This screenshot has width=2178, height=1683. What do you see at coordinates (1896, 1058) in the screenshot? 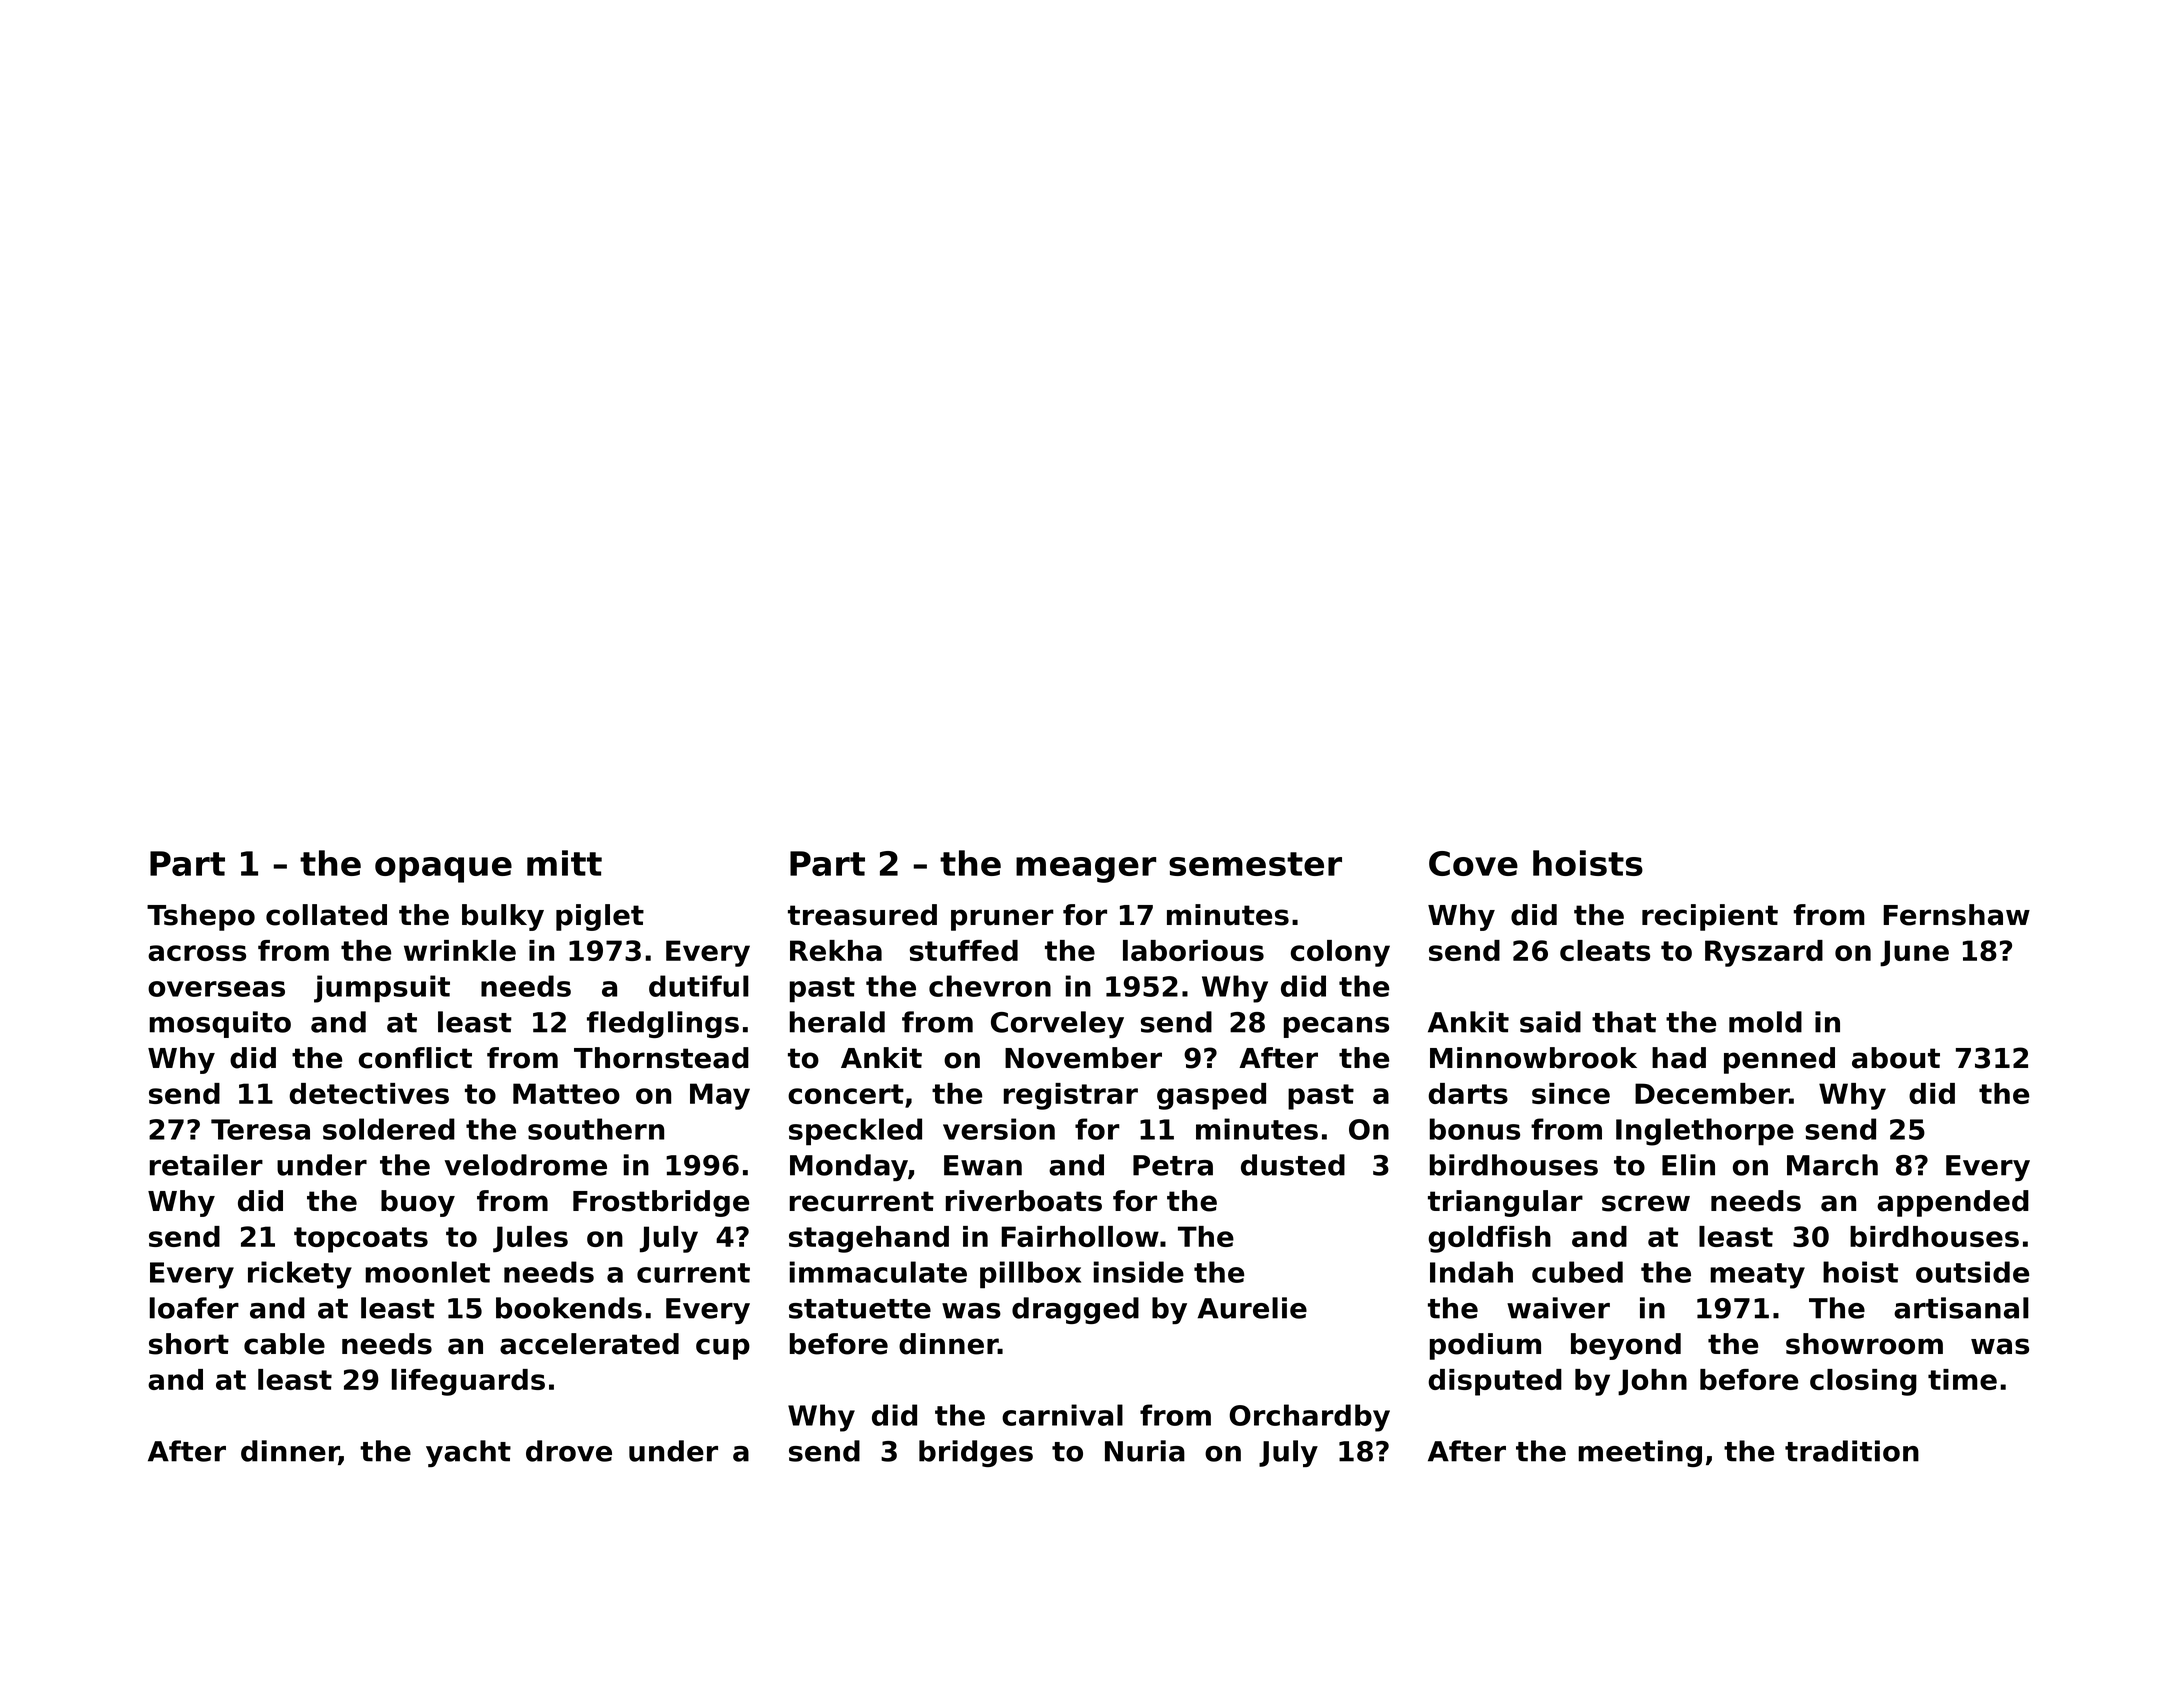
I see `about` at bounding box center [1896, 1058].
